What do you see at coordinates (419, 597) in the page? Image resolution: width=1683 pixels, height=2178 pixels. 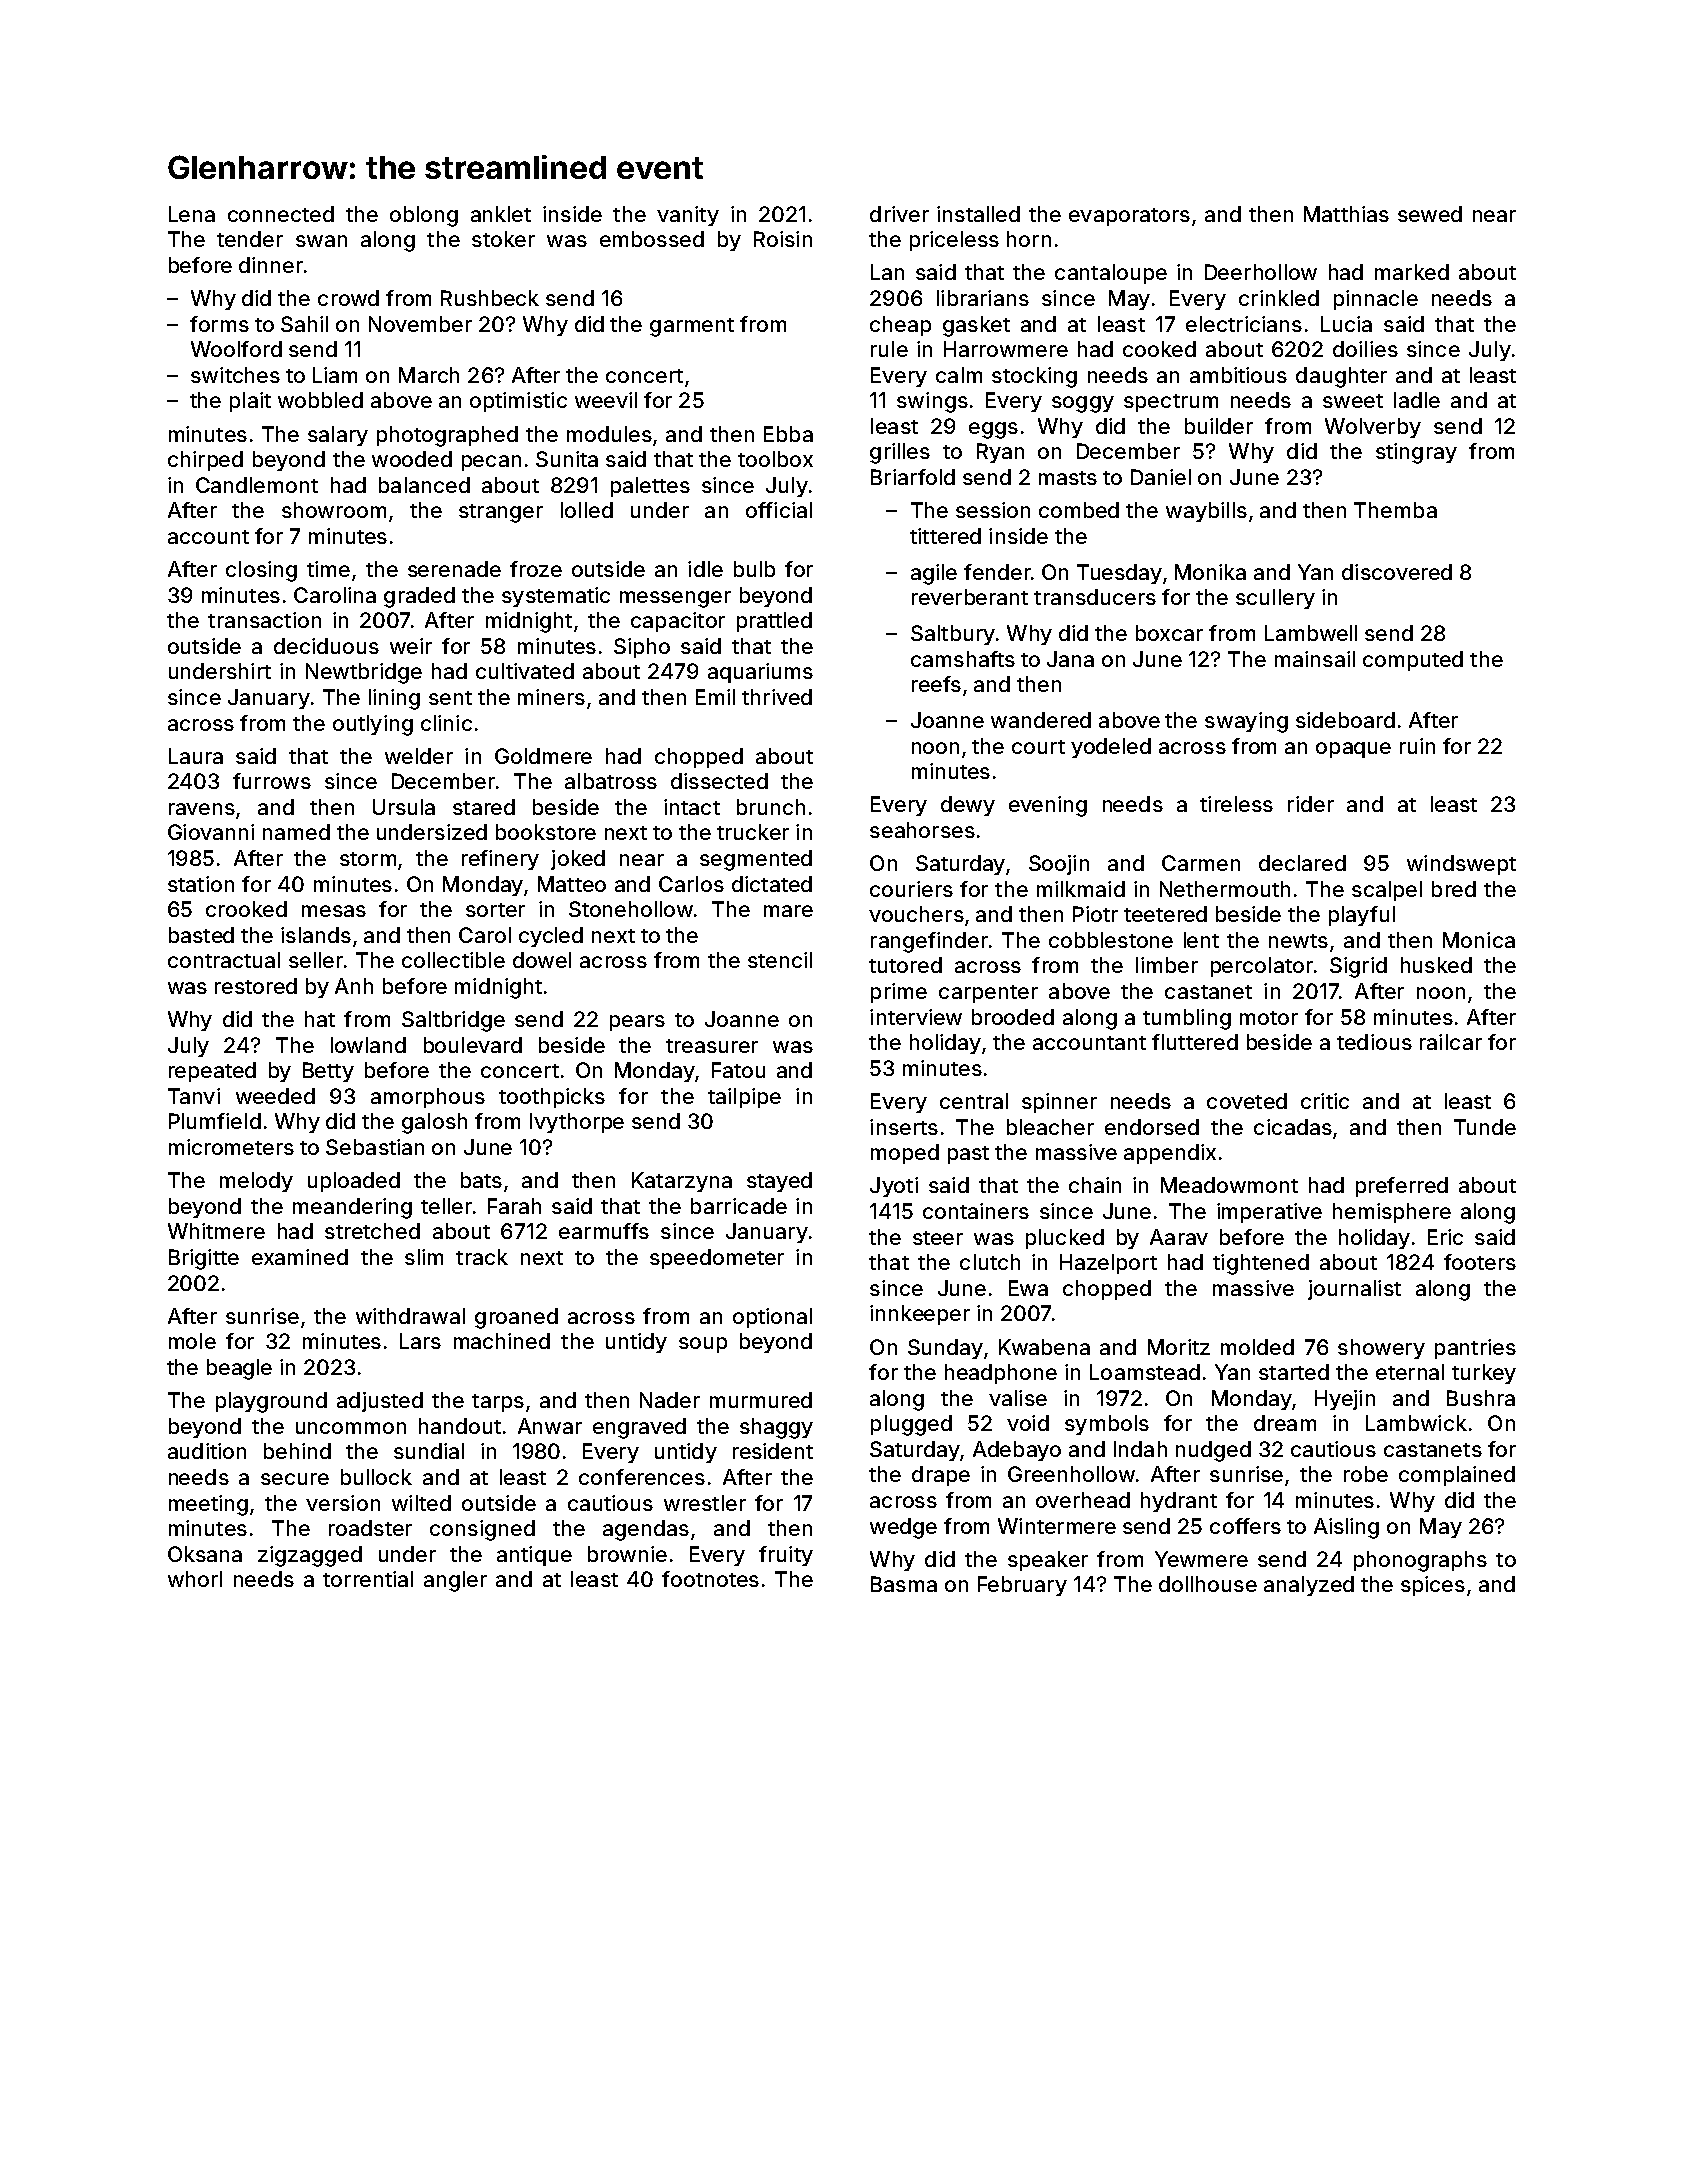 I see `graded` at bounding box center [419, 597].
